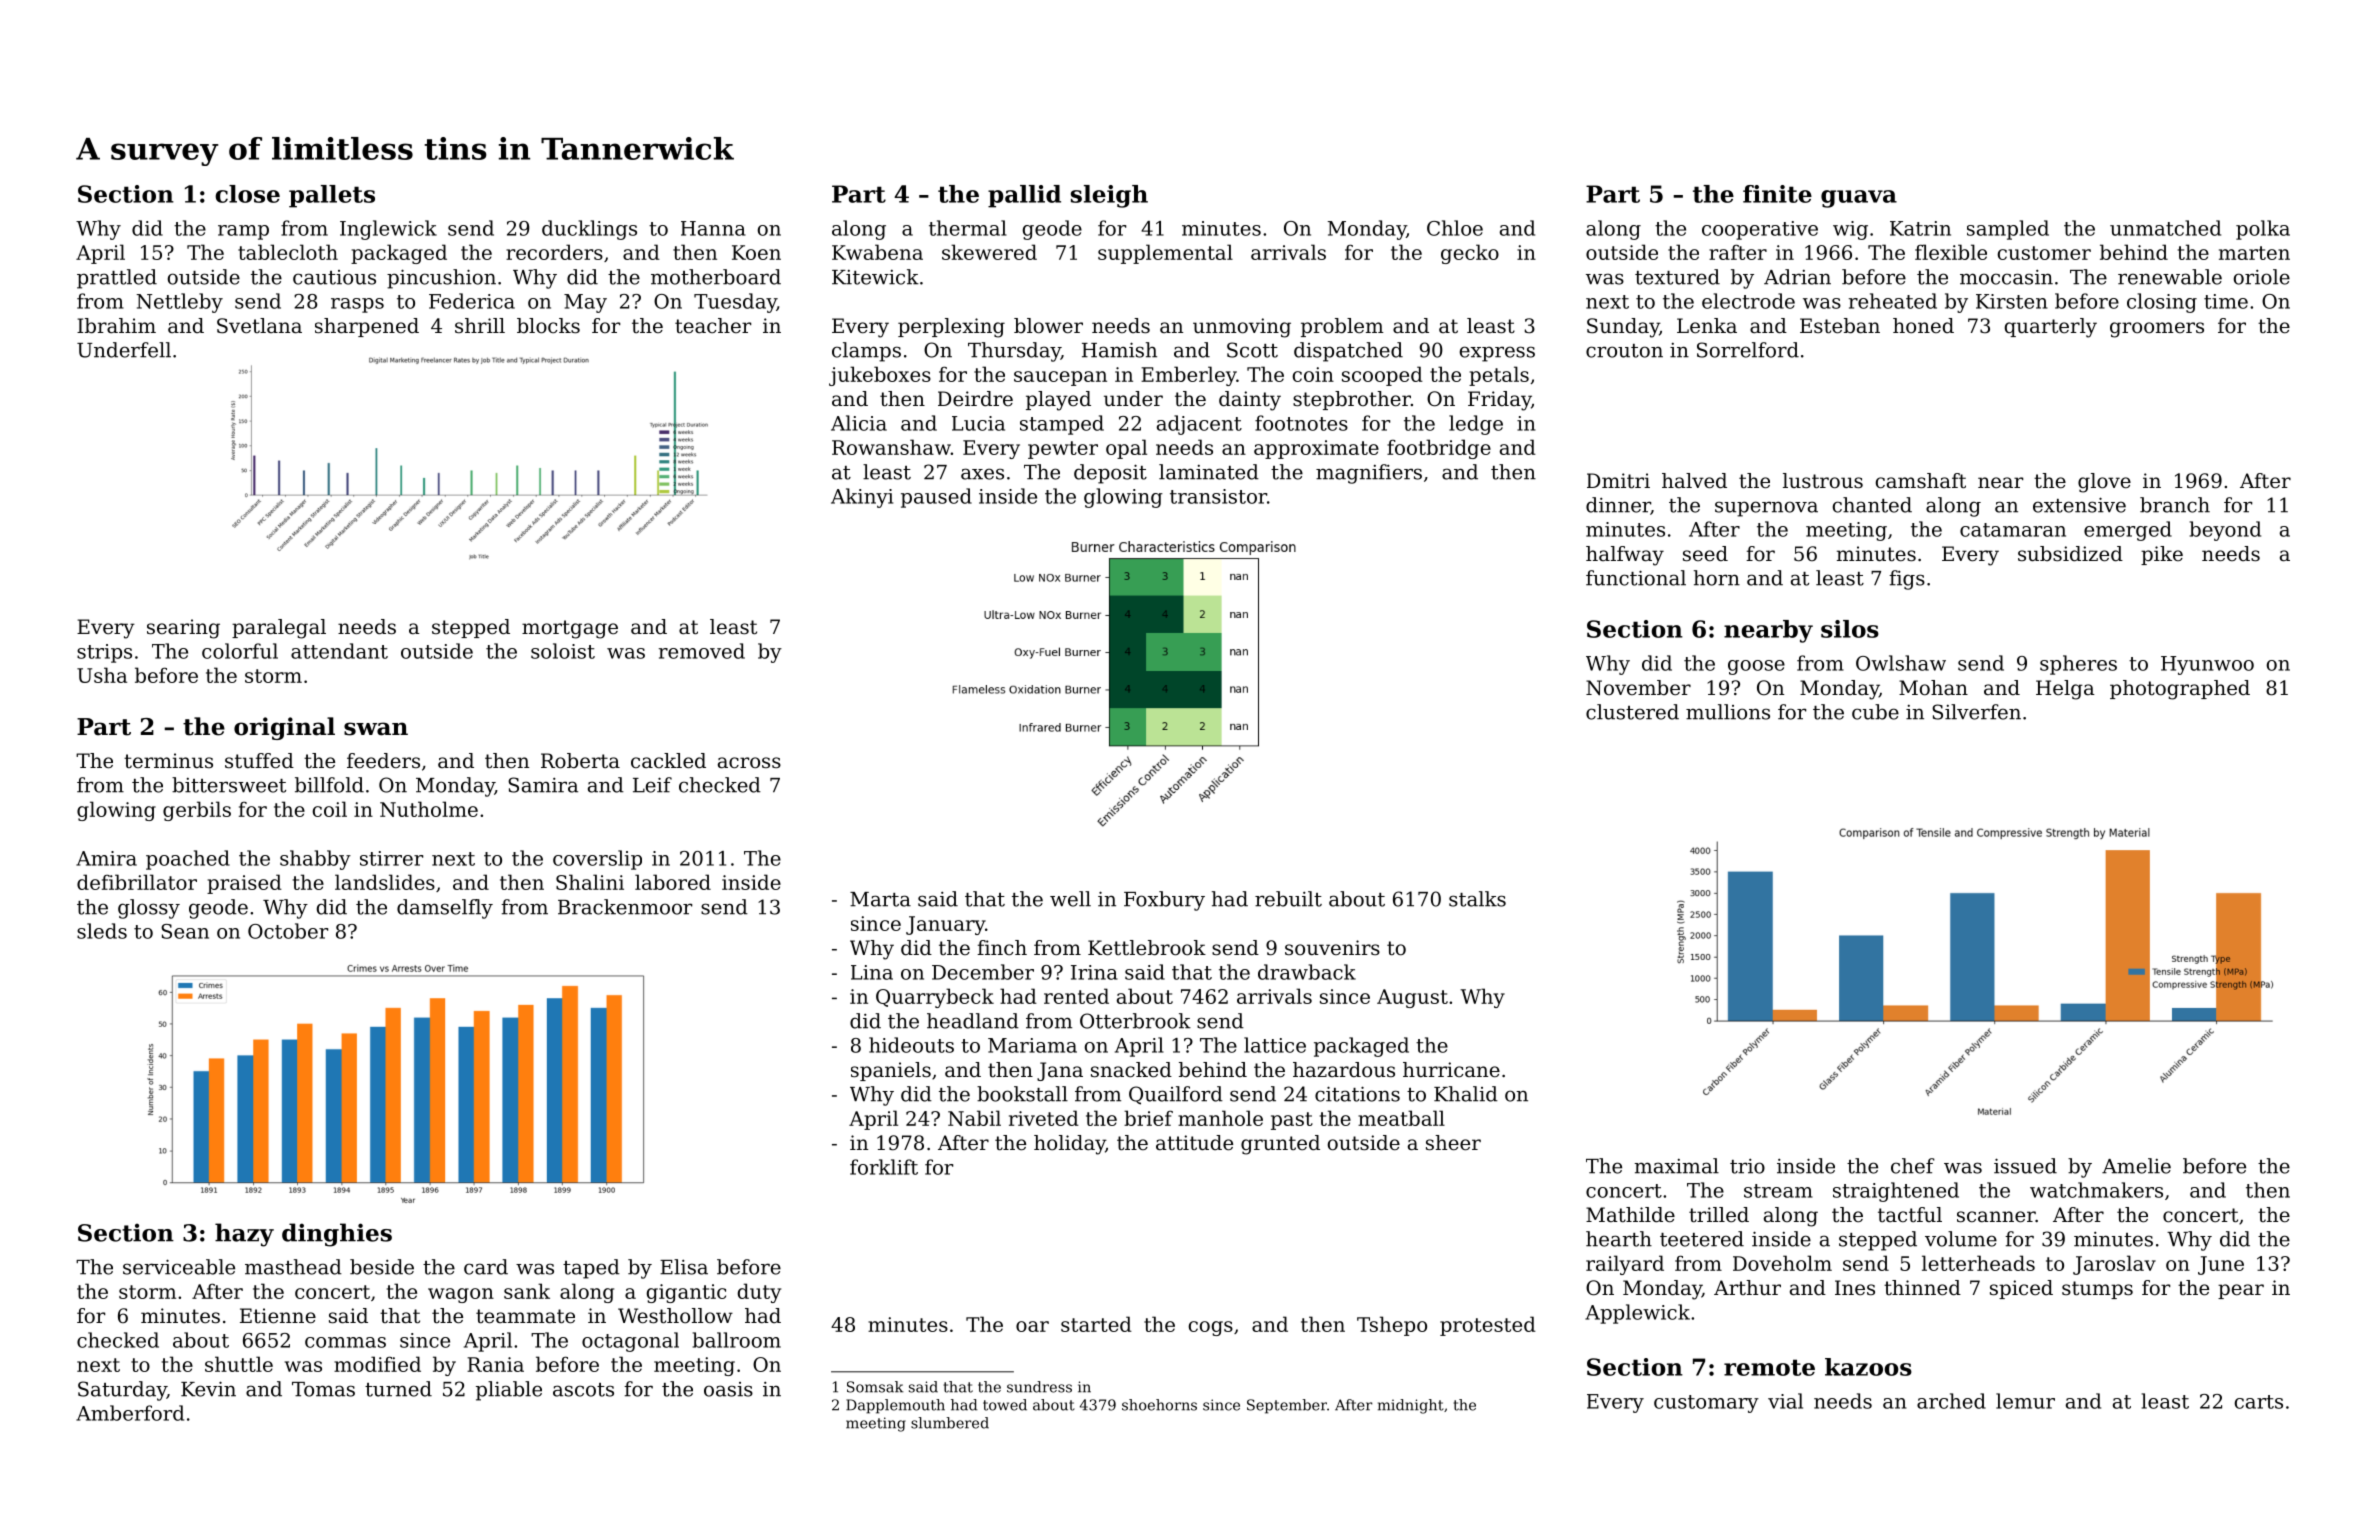 The image size is (2367, 1531). What do you see at coordinates (323, 1389) in the page?
I see `Tomas` at bounding box center [323, 1389].
